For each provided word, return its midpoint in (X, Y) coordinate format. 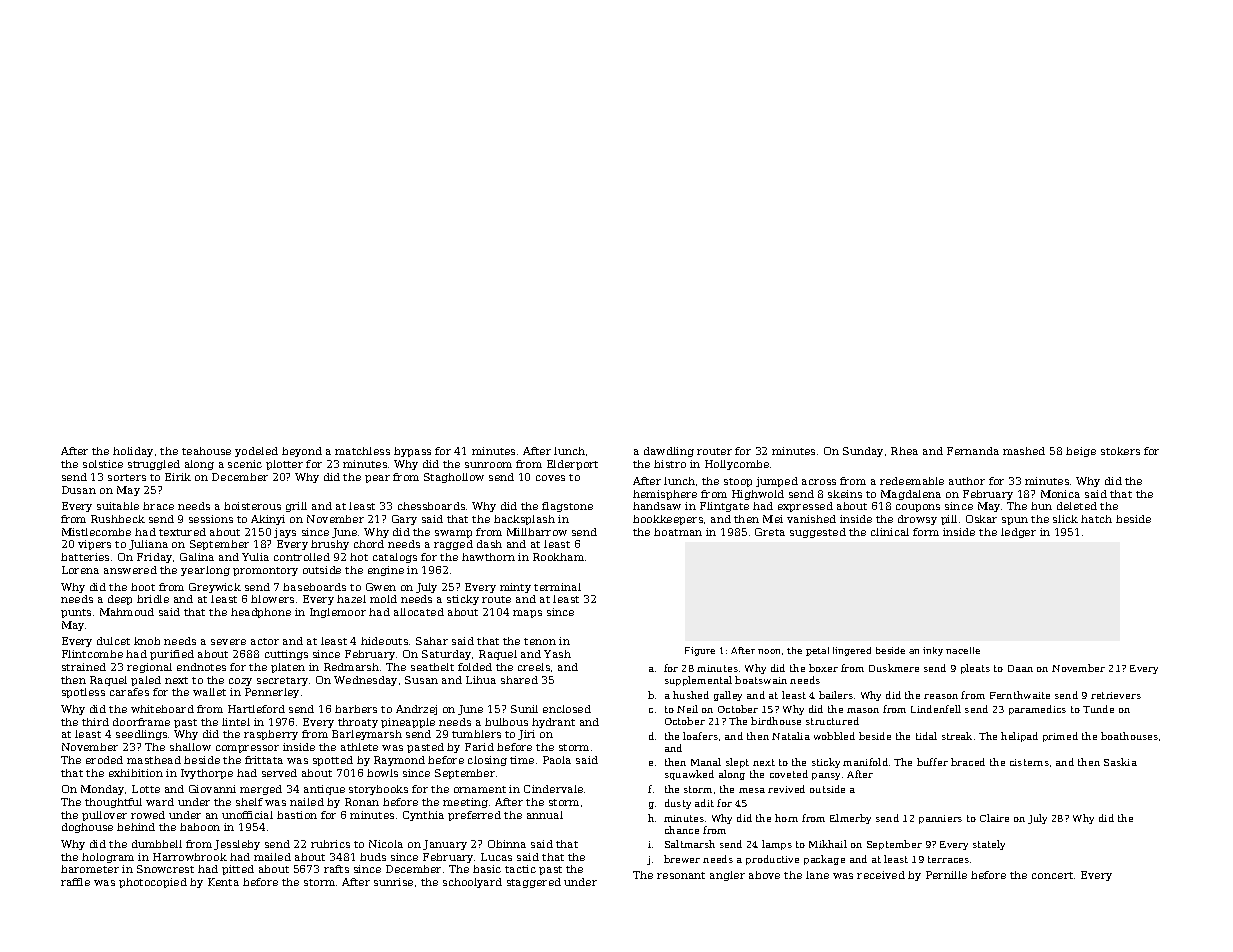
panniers (940, 819)
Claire (994, 818)
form (926, 532)
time (522, 760)
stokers (1120, 451)
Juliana (148, 545)
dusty (678, 804)
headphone (261, 613)
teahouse (206, 451)
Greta (770, 532)
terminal (557, 587)
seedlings (141, 735)
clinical (890, 532)
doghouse (87, 828)
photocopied (153, 883)
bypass (412, 452)
